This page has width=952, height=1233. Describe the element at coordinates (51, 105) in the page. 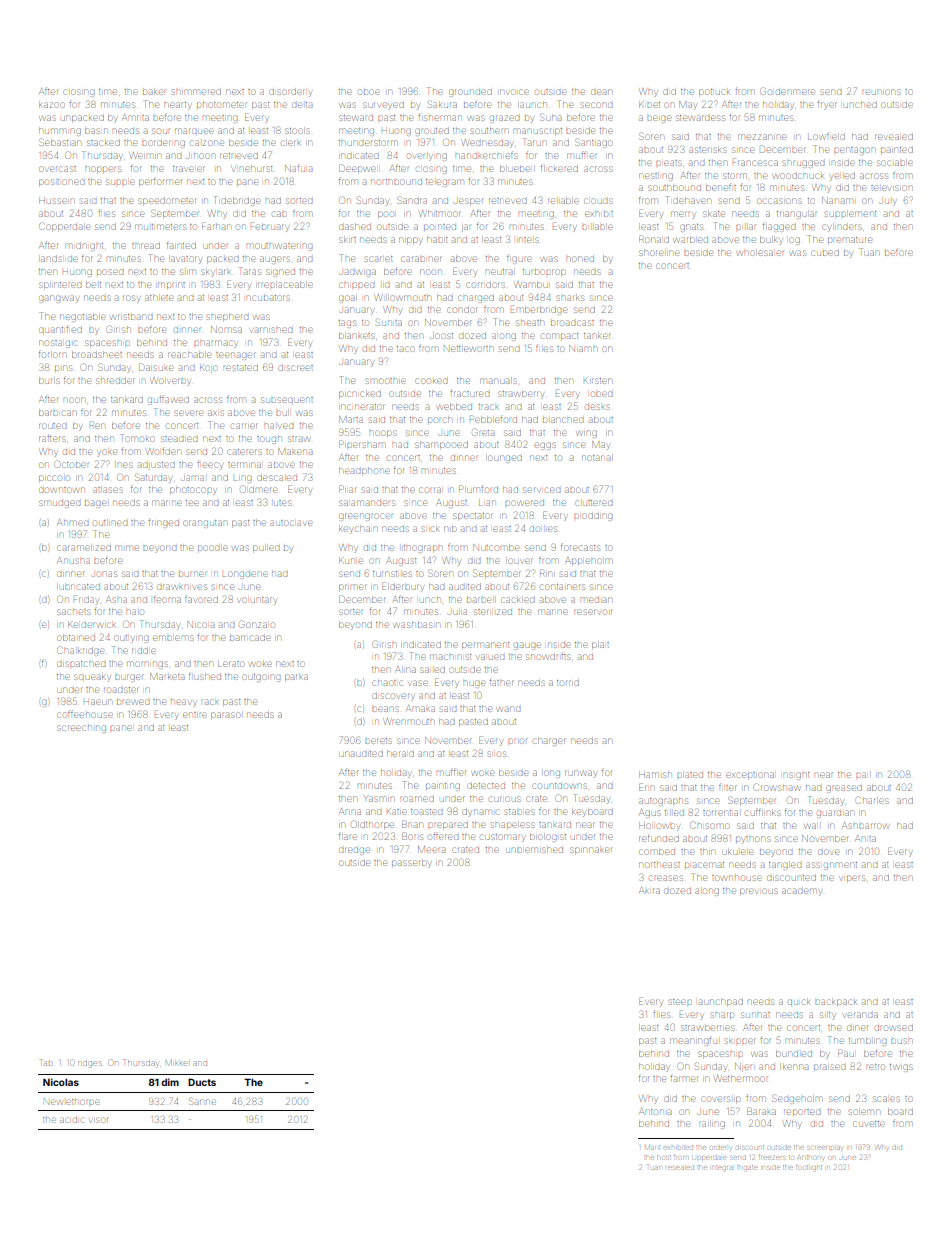

I see `kazoo` at that location.
